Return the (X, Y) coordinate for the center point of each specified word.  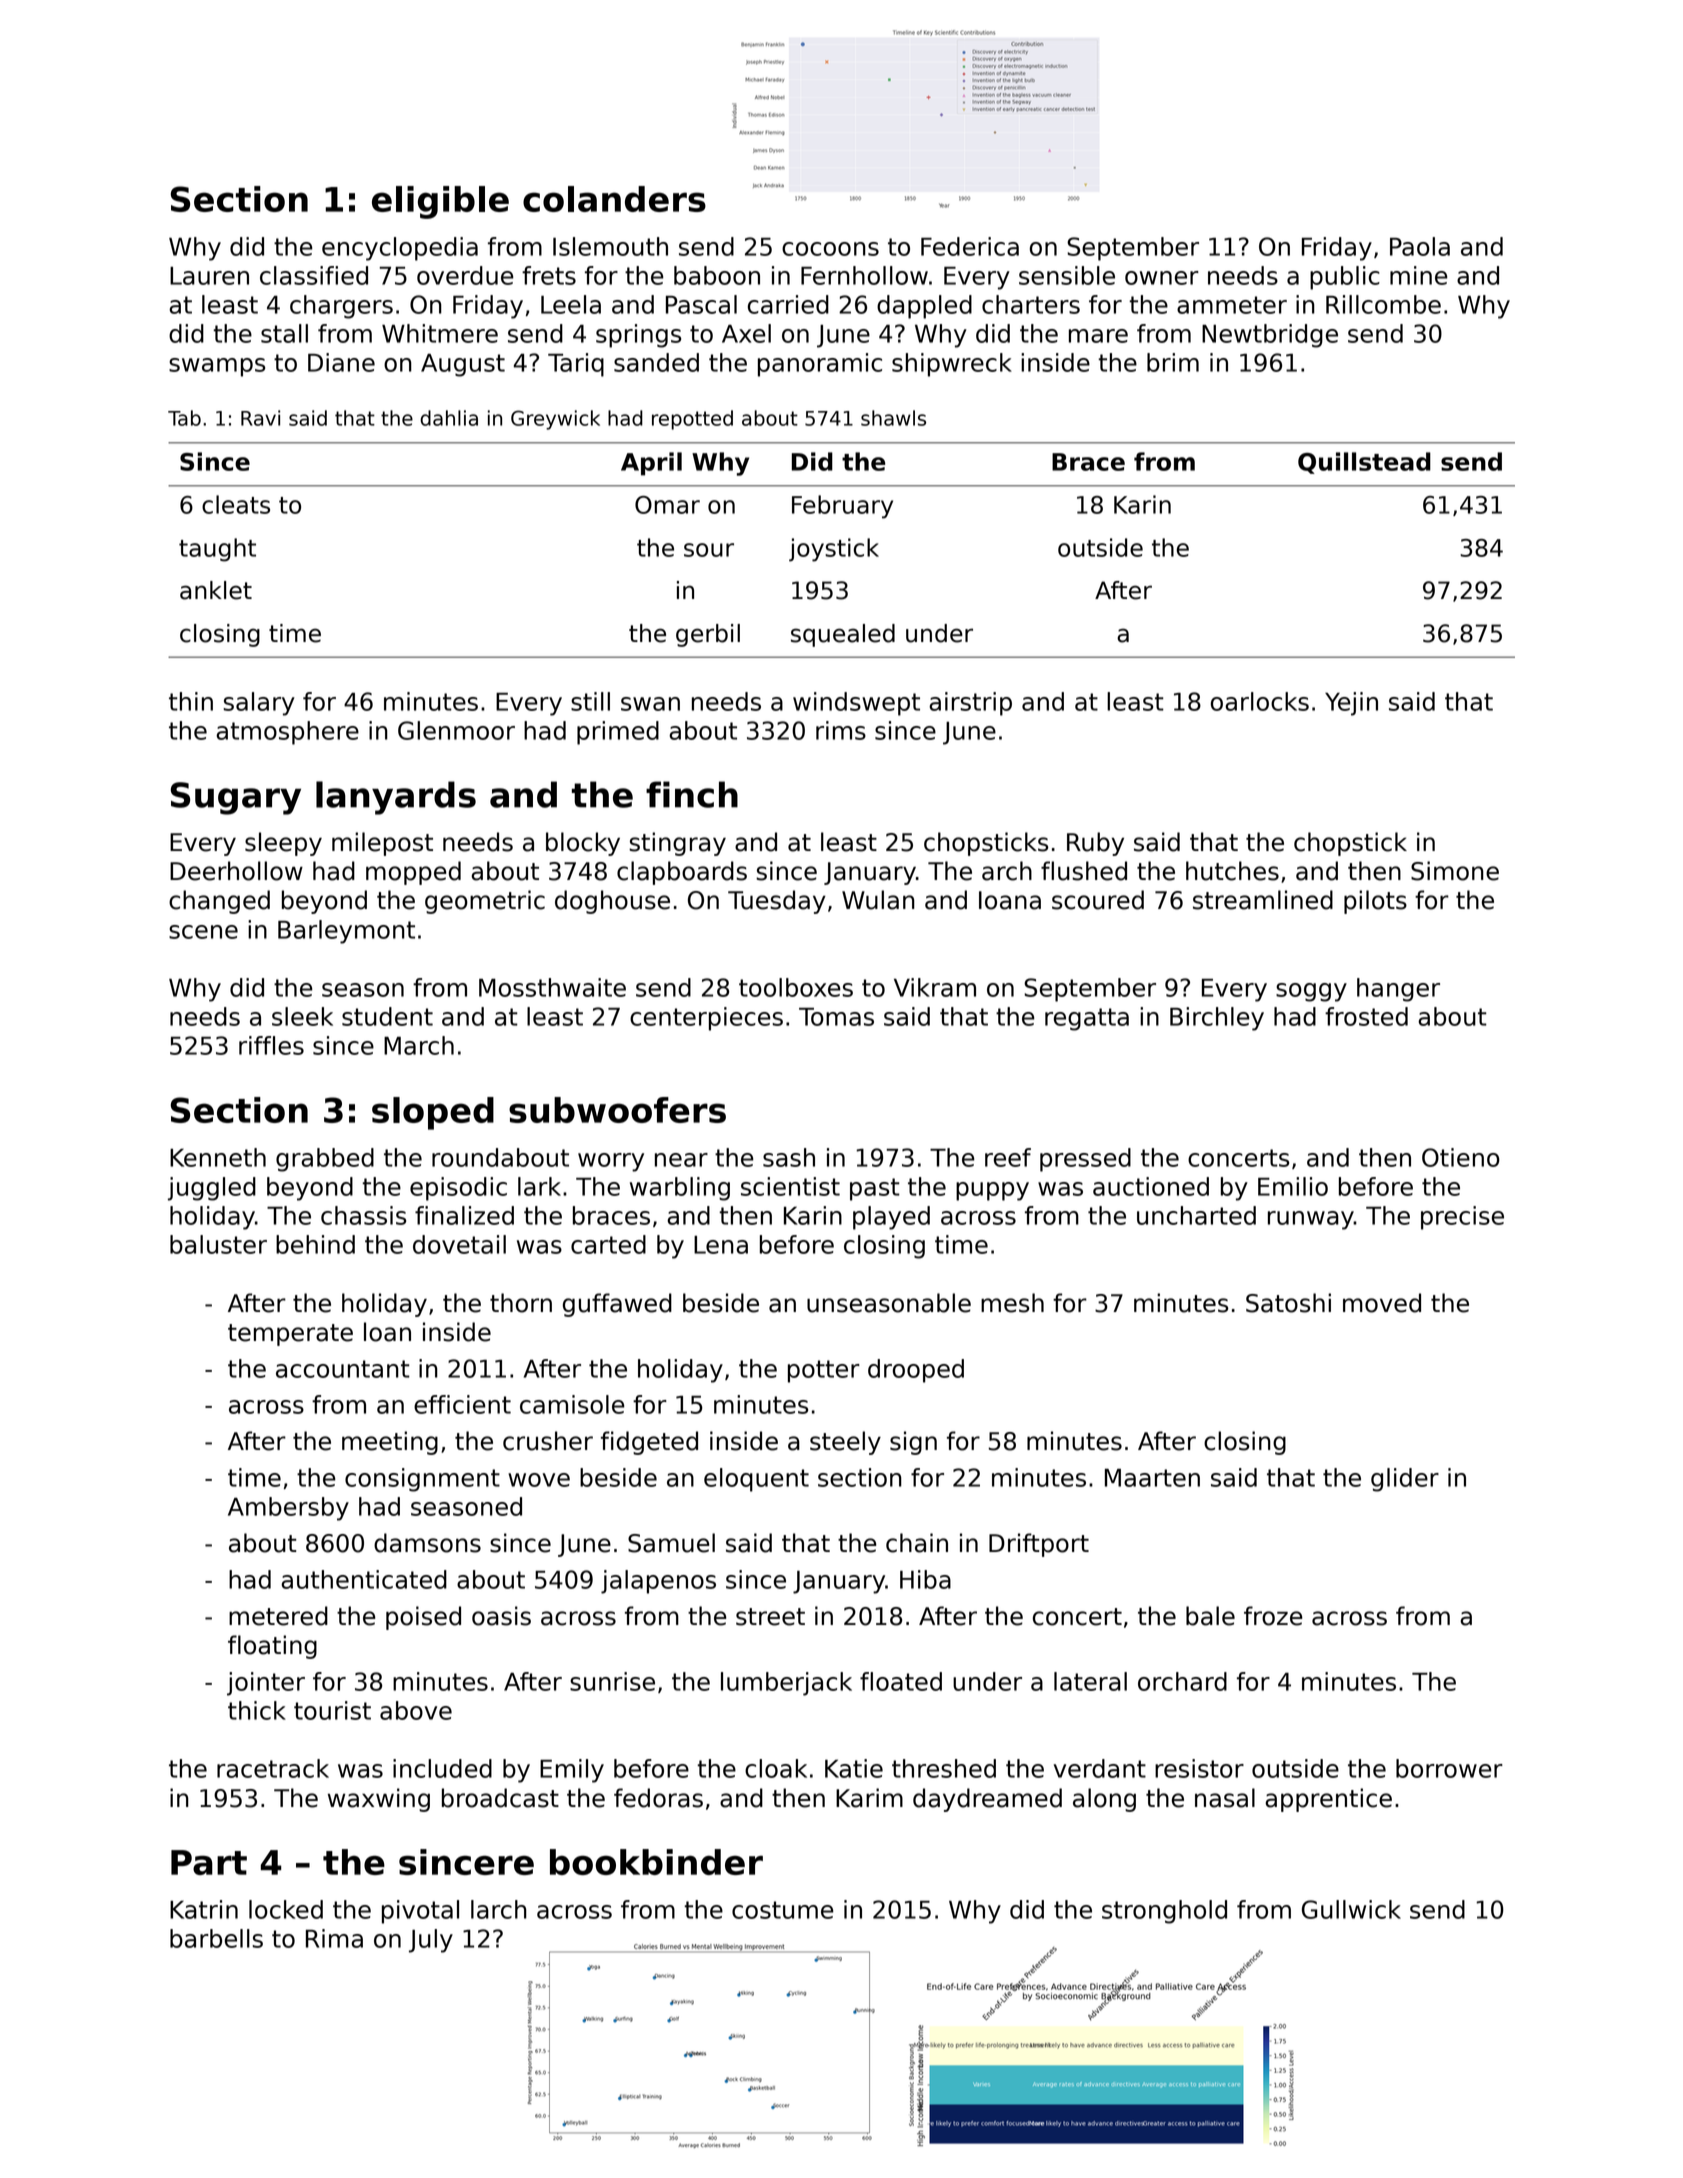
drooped (916, 1371)
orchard (1182, 1681)
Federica (970, 246)
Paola (1420, 246)
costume (783, 1910)
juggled (212, 1189)
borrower (1449, 1768)
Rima (334, 1938)
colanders (614, 199)
